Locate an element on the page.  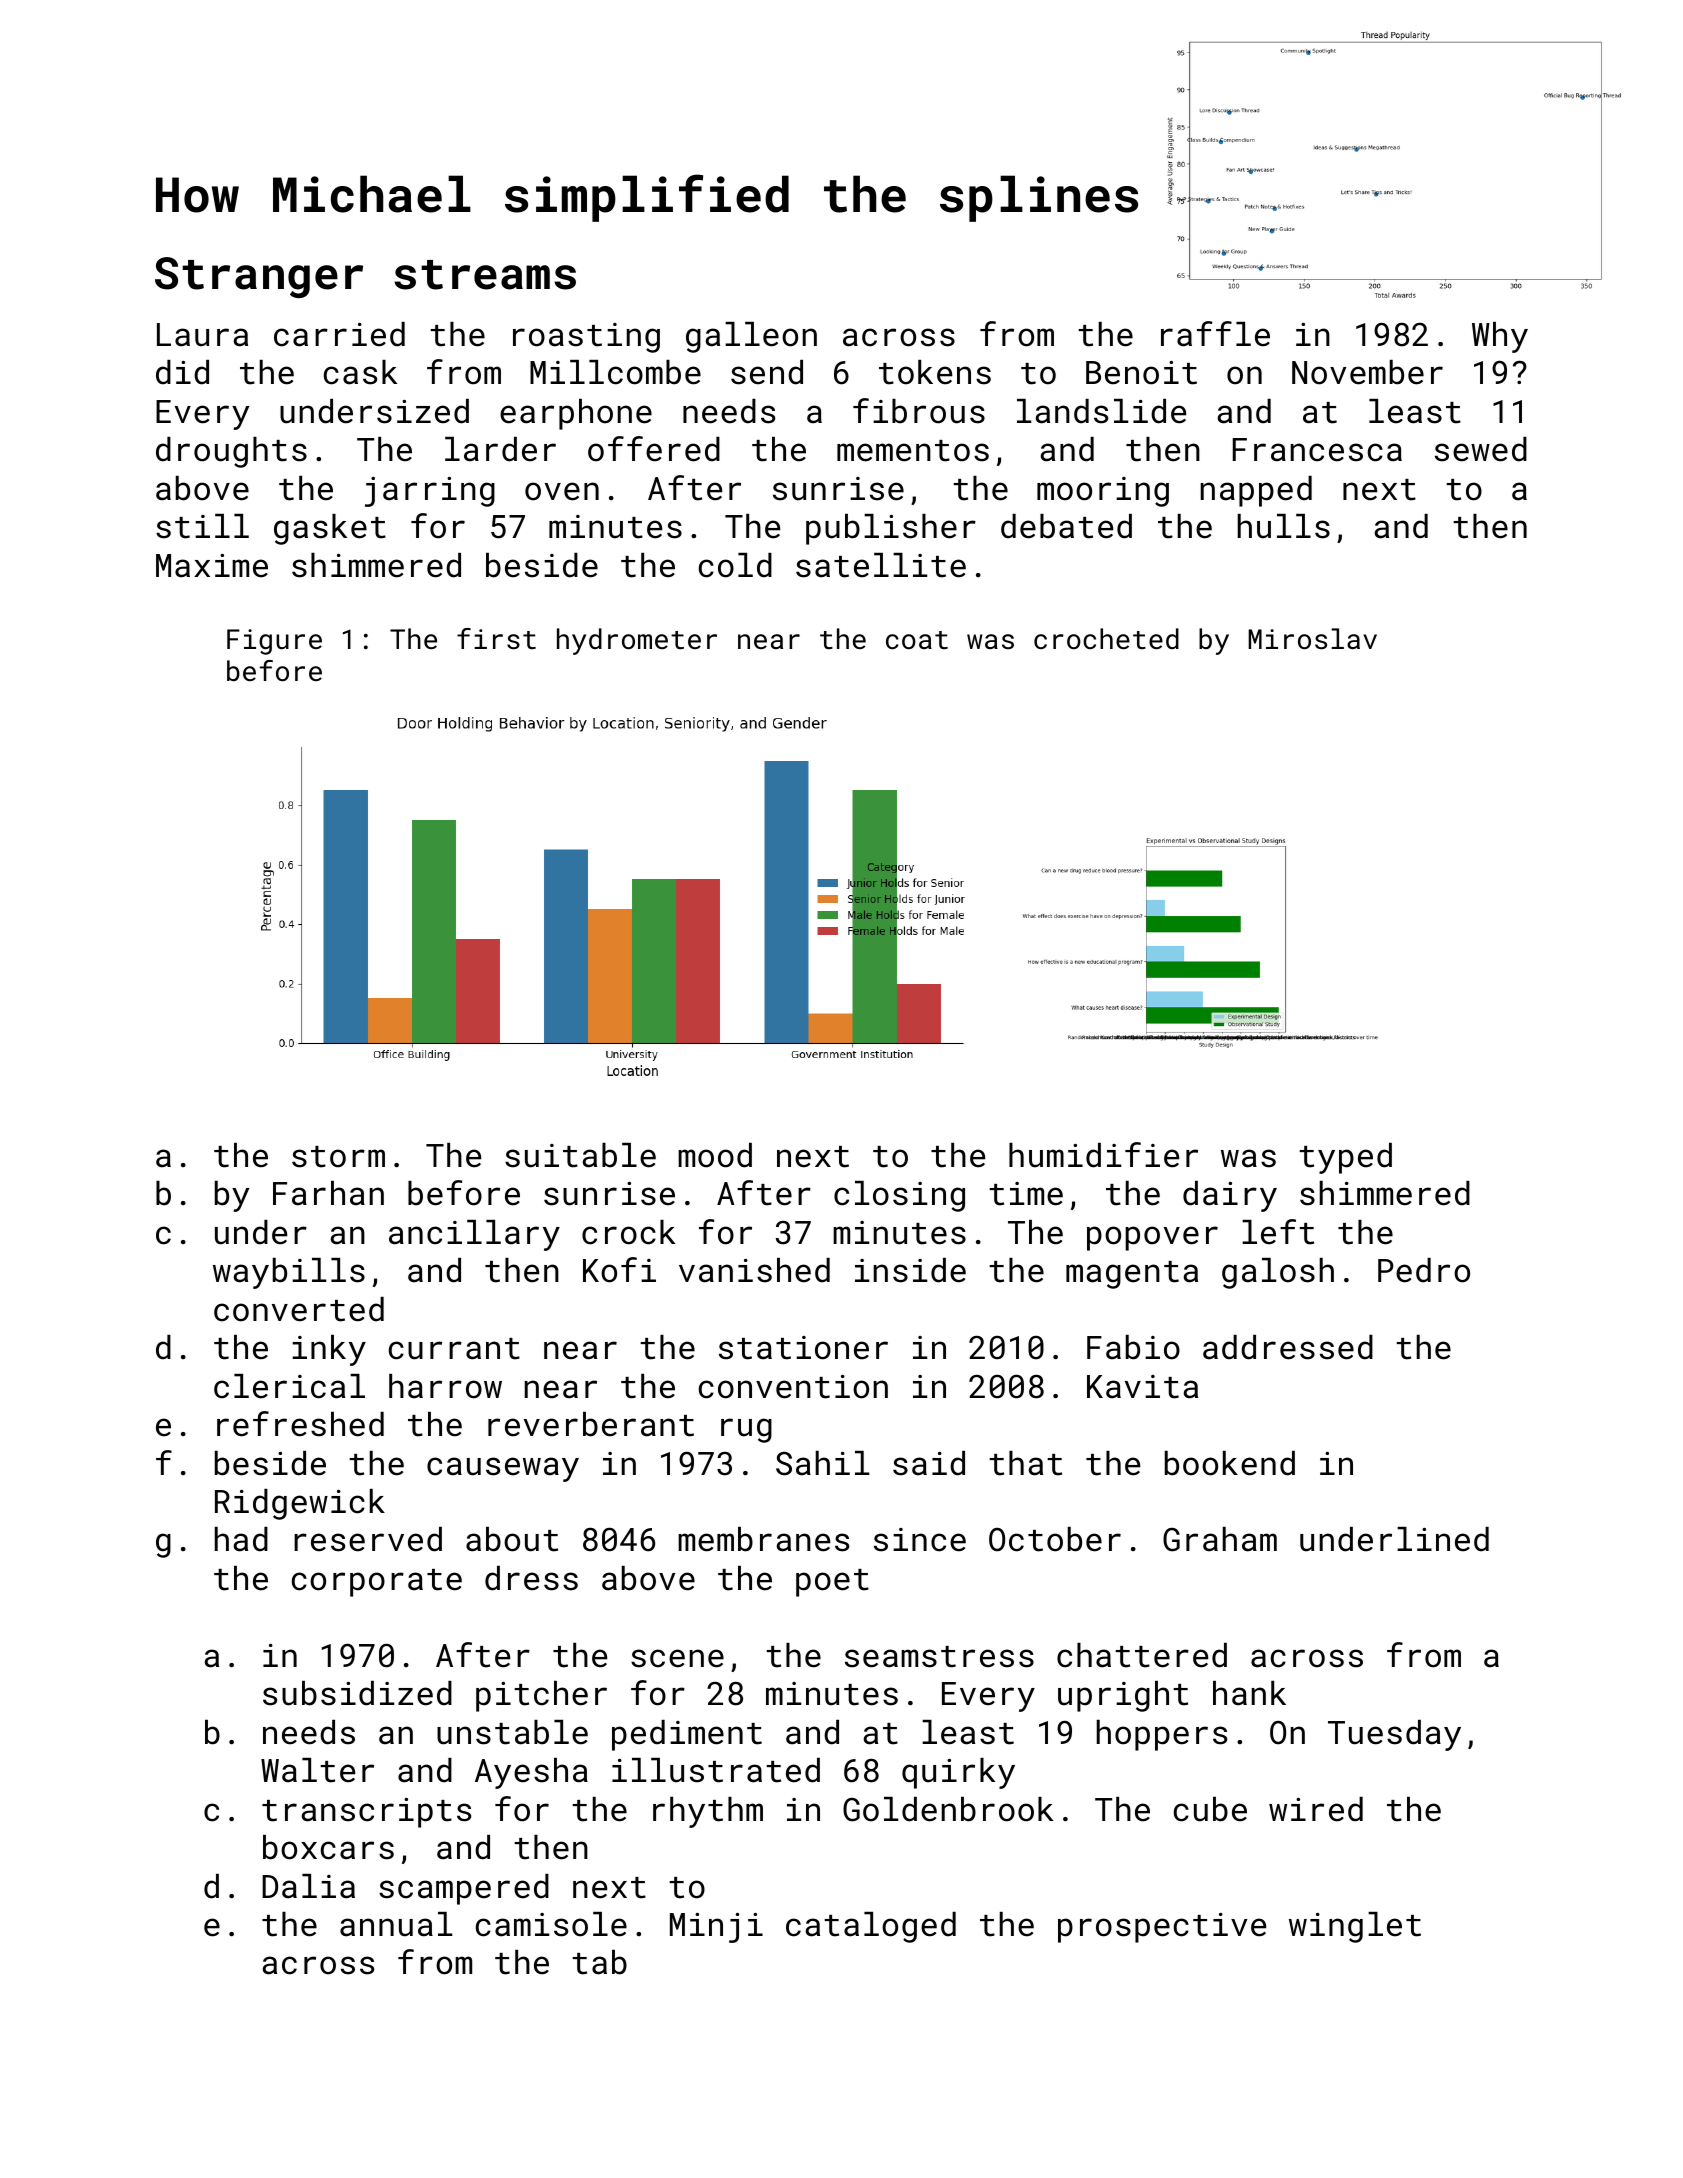
sewed is located at coordinates (1481, 449).
